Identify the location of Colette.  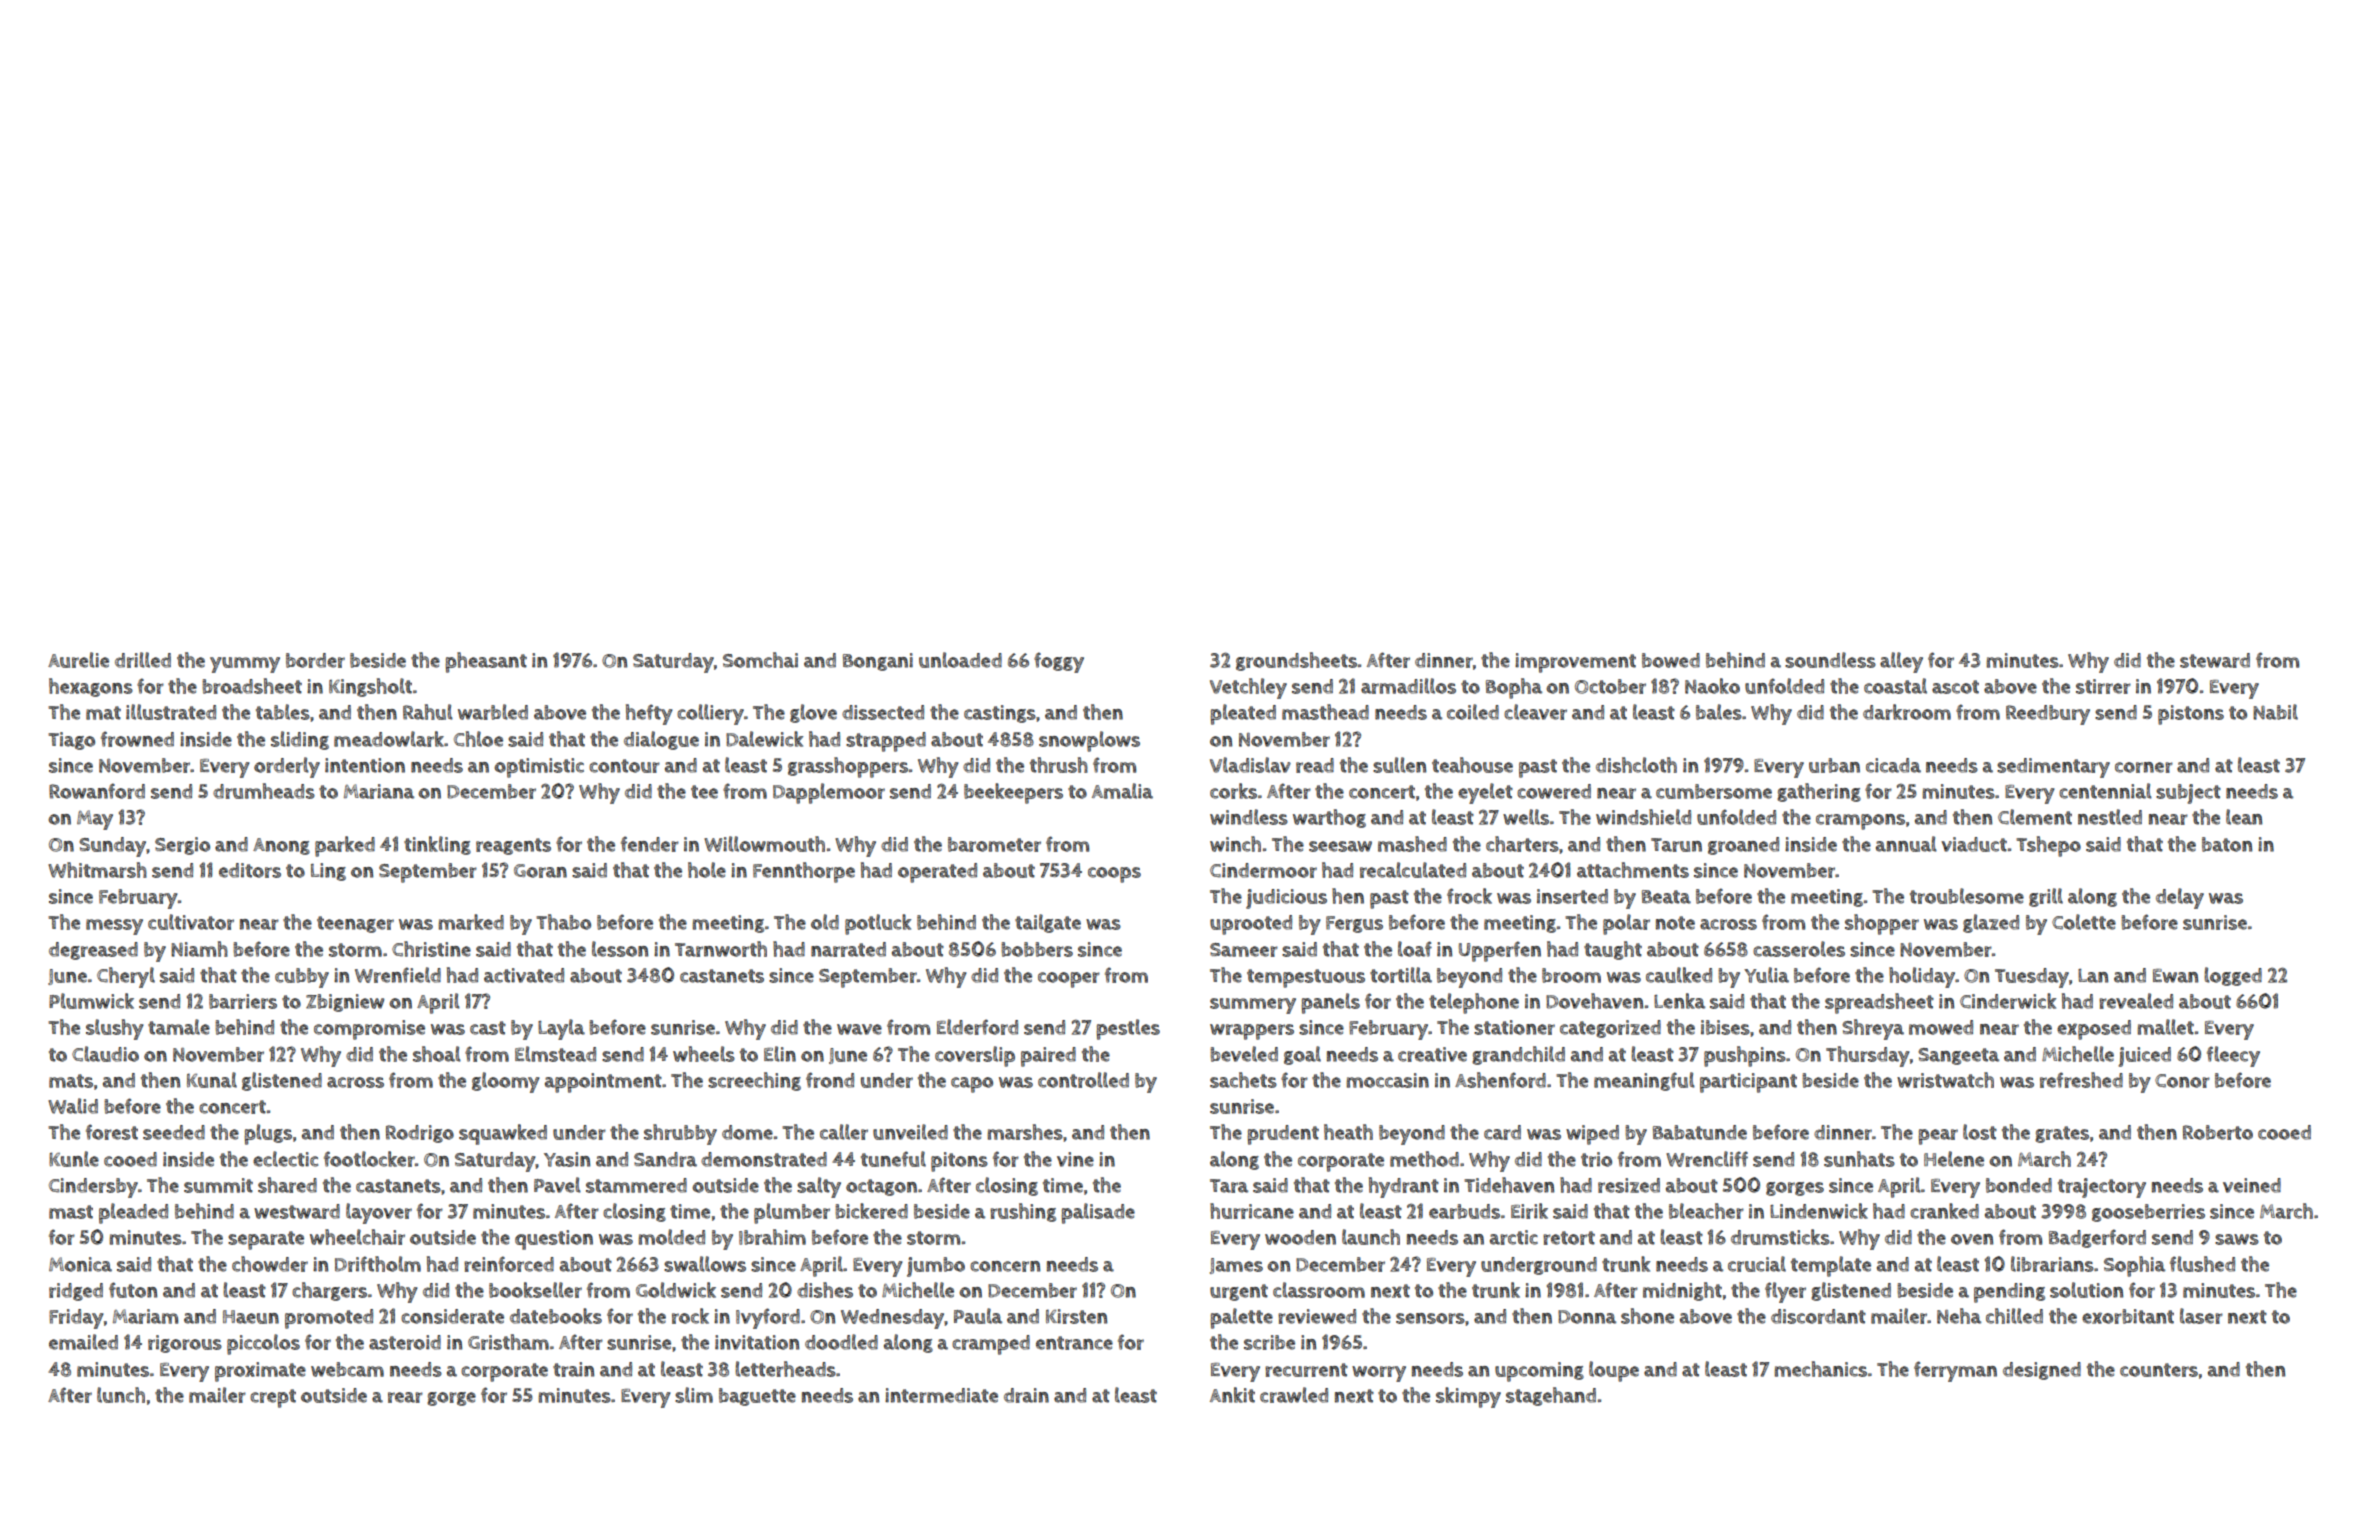
(2084, 922).
